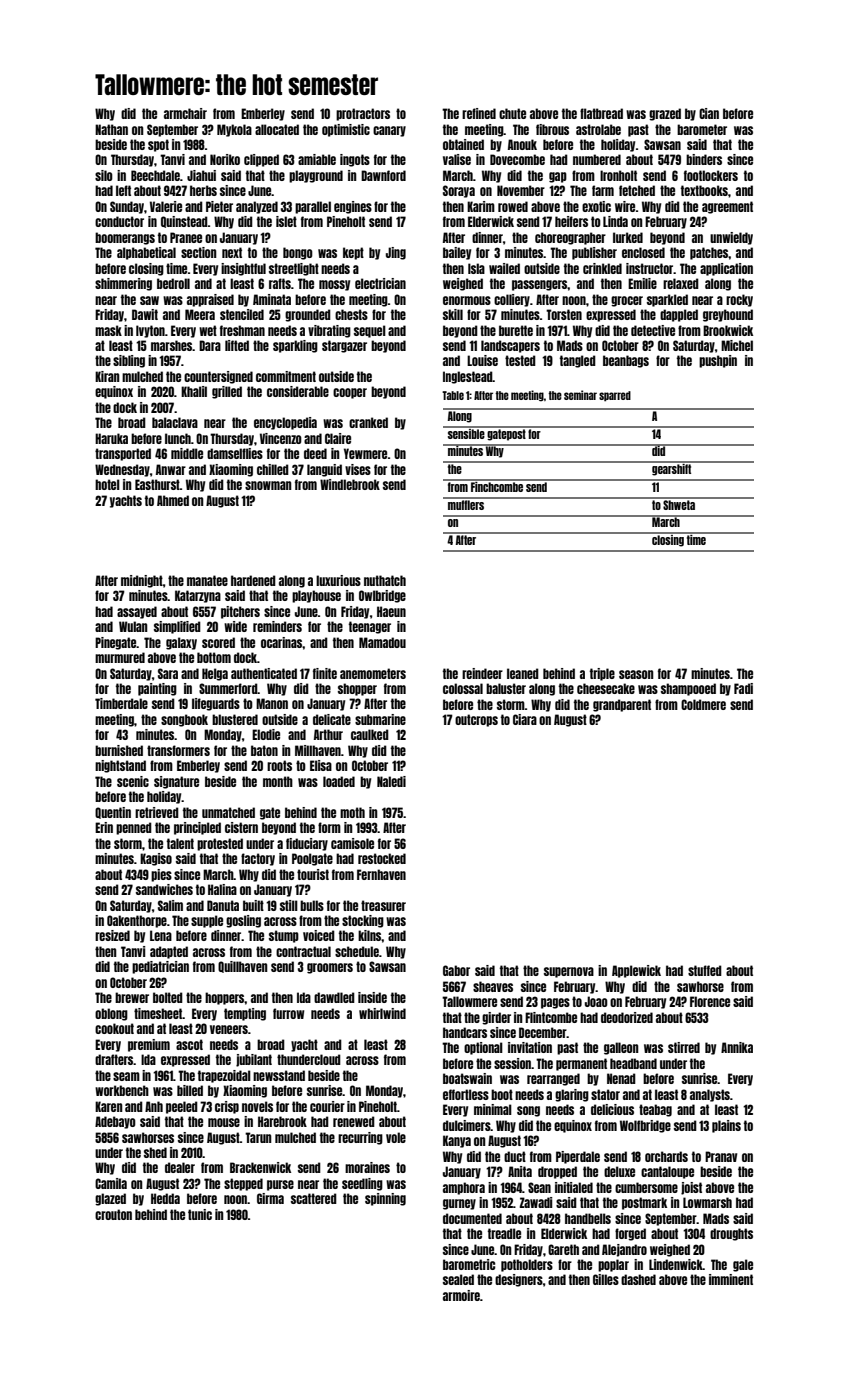 This screenshot has height=1400, width=849. I want to click on plains, so click(726, 1126).
